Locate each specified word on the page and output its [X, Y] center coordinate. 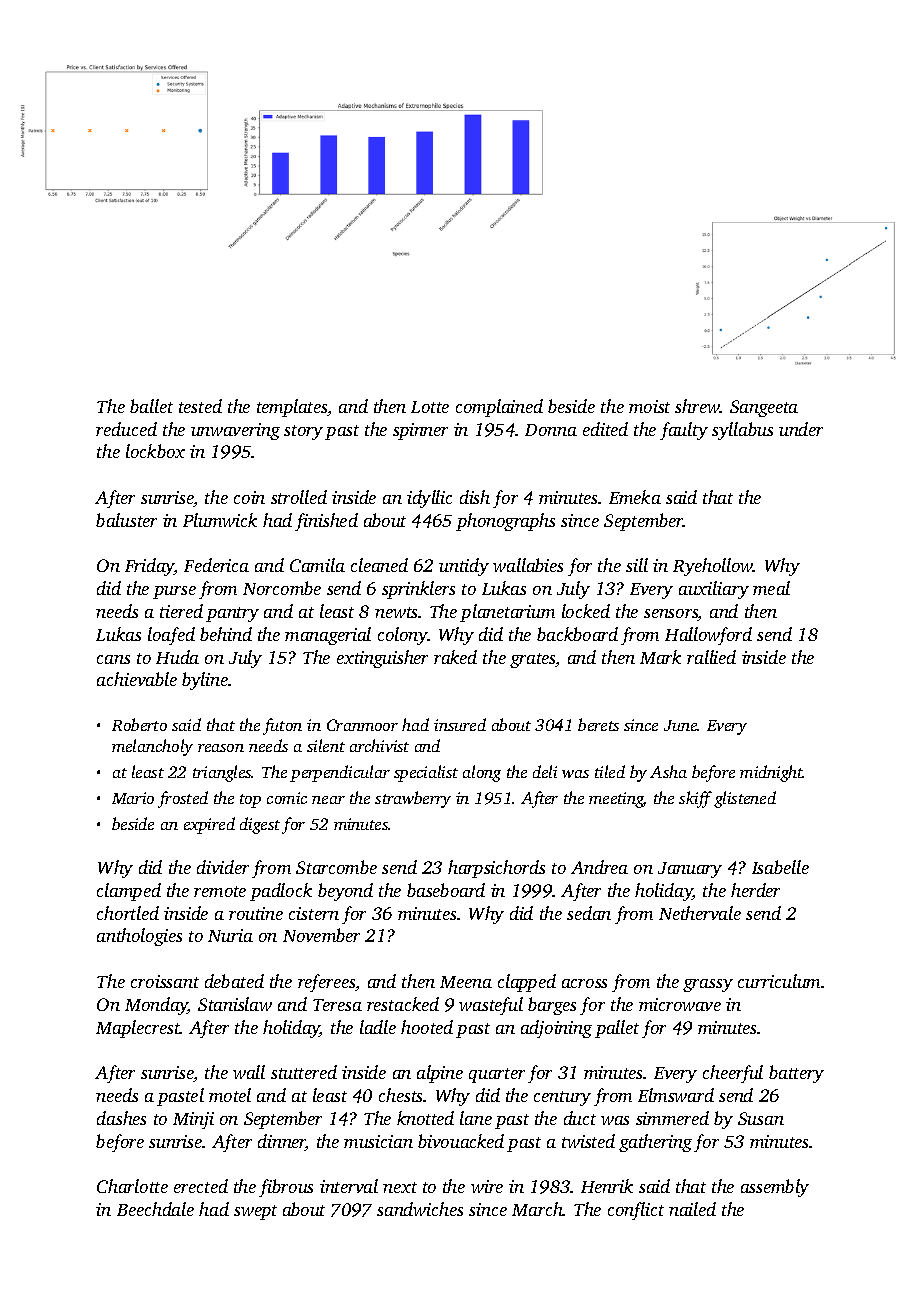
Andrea [599, 867]
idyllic [429, 499]
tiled [610, 771]
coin [249, 497]
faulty [684, 431]
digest [260, 825]
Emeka [635, 497]
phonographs [505, 522]
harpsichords [496, 869]
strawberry [413, 799]
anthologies [139, 937]
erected [201, 1186]
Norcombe [282, 588]
